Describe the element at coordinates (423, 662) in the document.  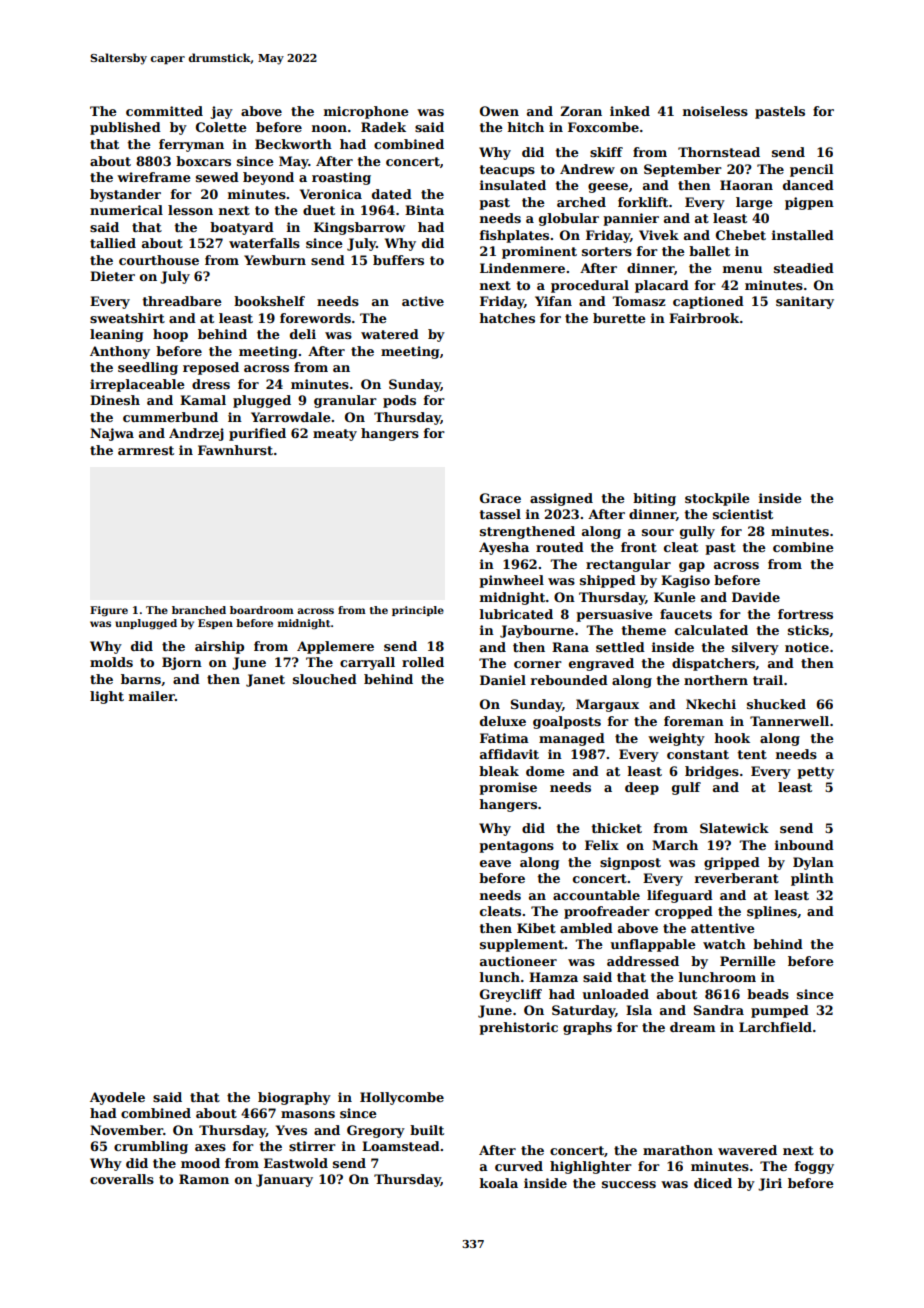
I see `rolled` at that location.
